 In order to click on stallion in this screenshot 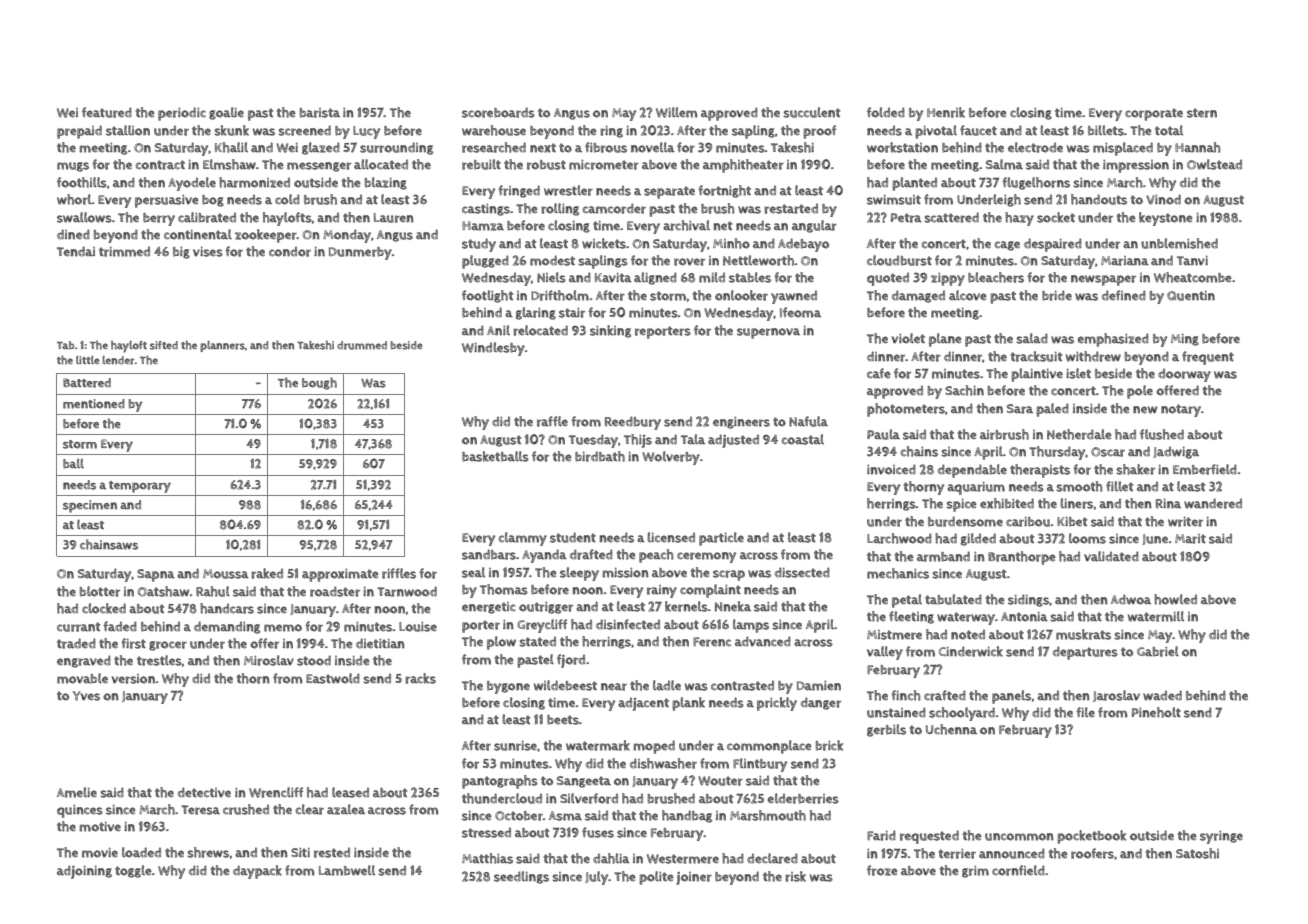, I will do `click(128, 130)`.
